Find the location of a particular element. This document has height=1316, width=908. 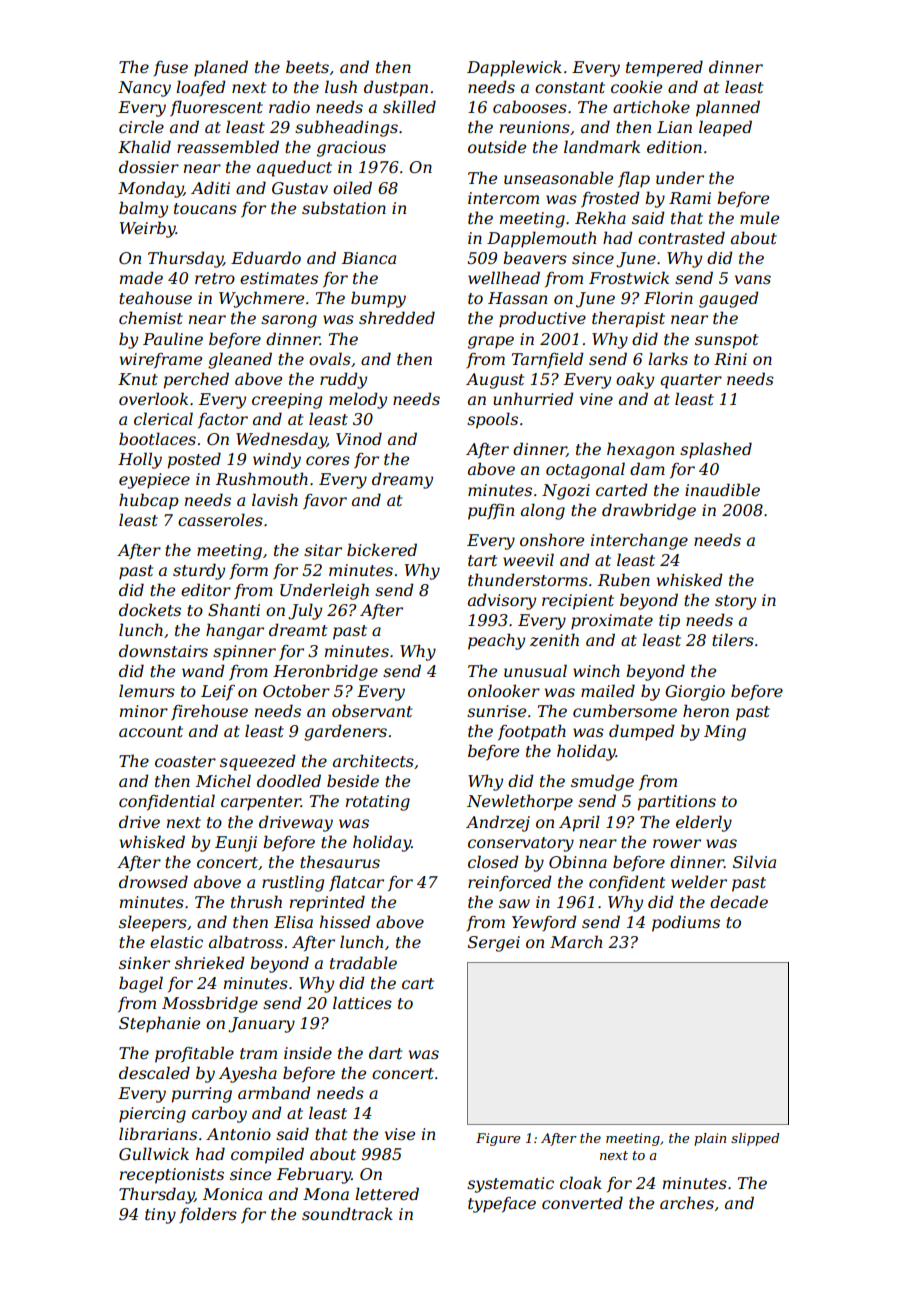

fuse is located at coordinates (170, 68).
